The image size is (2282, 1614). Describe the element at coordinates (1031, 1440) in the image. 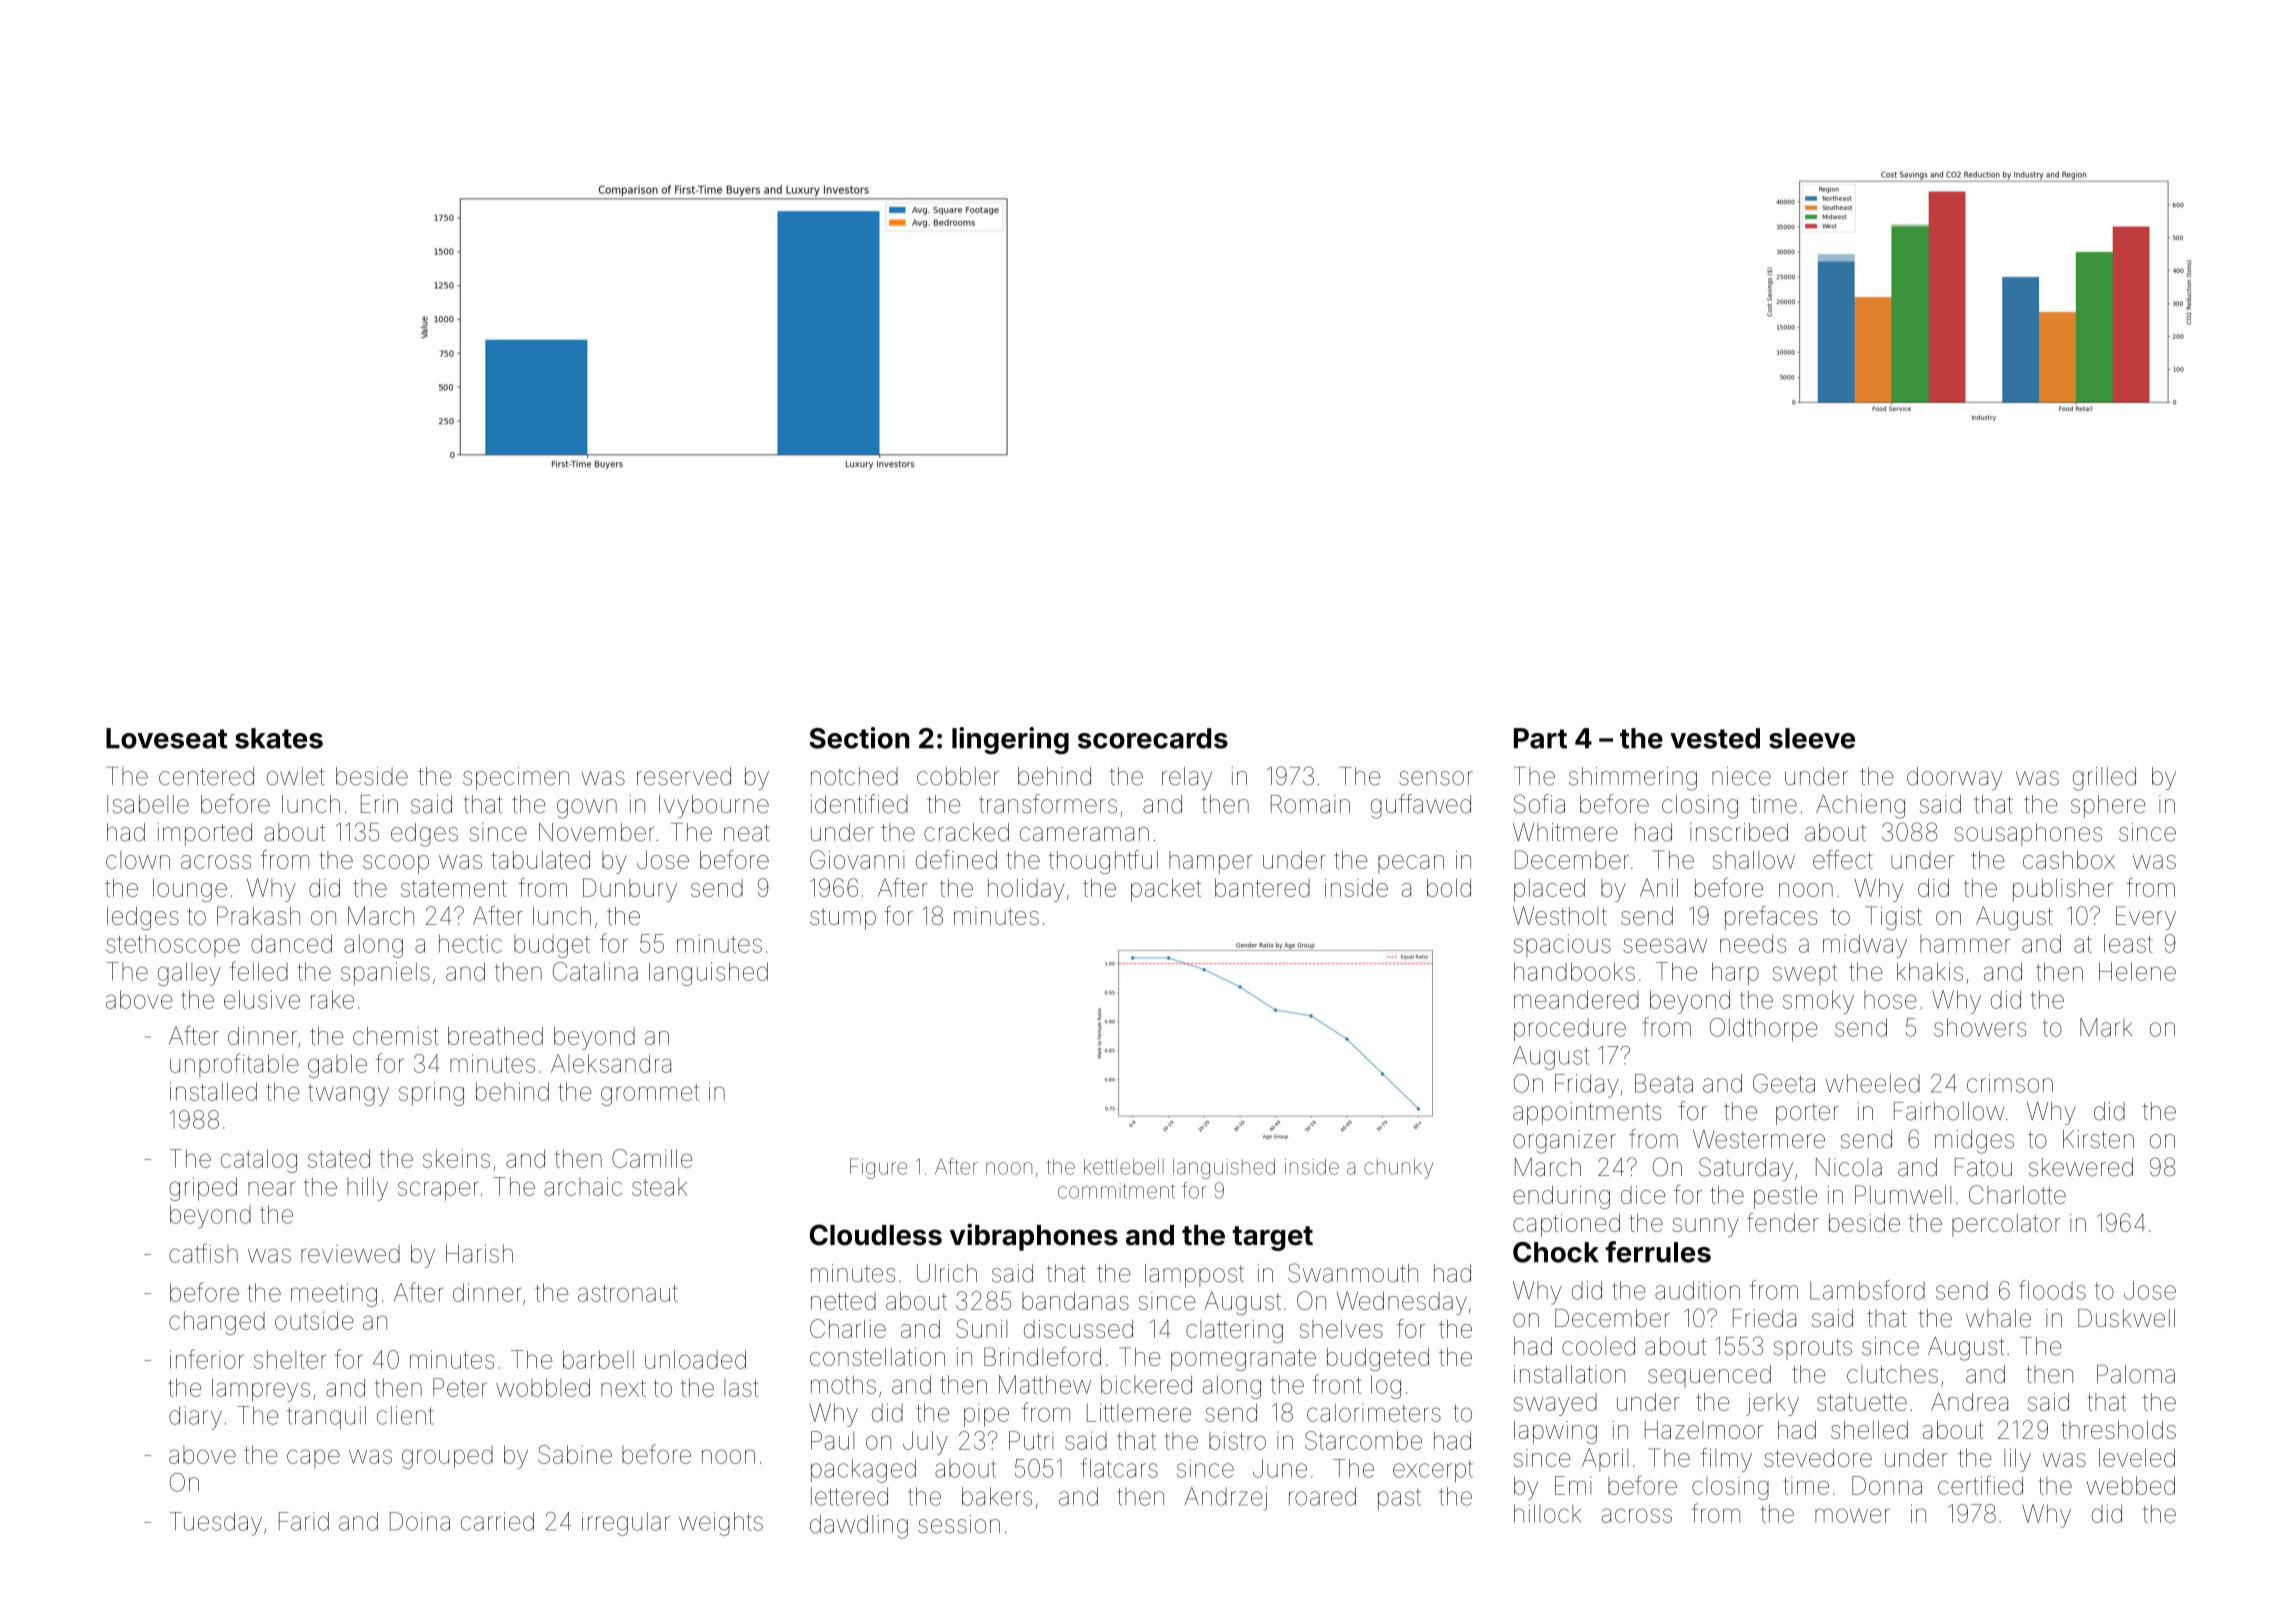

I see `Putri` at that location.
